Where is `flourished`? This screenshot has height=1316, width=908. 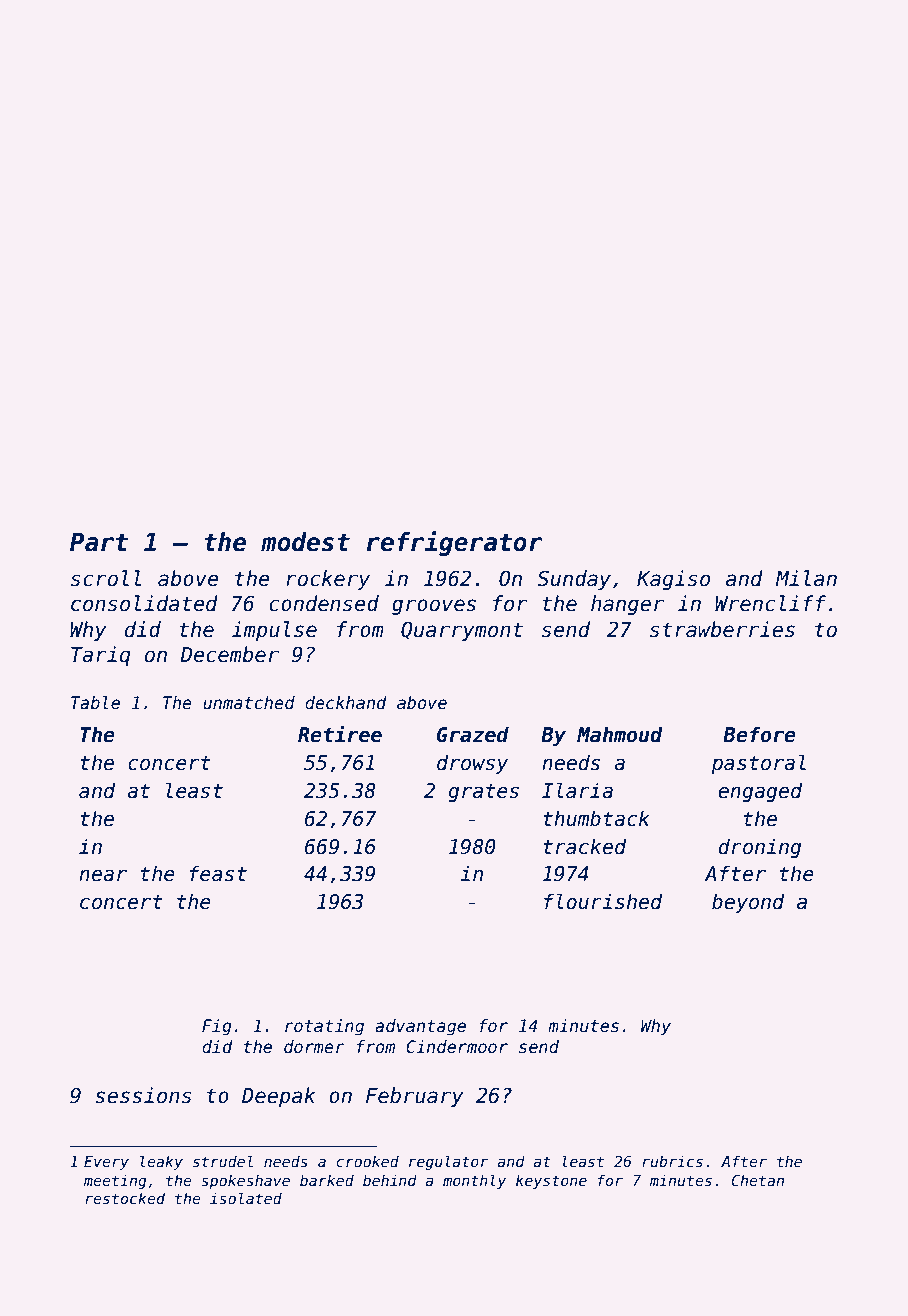 flourished is located at coordinates (603, 901).
